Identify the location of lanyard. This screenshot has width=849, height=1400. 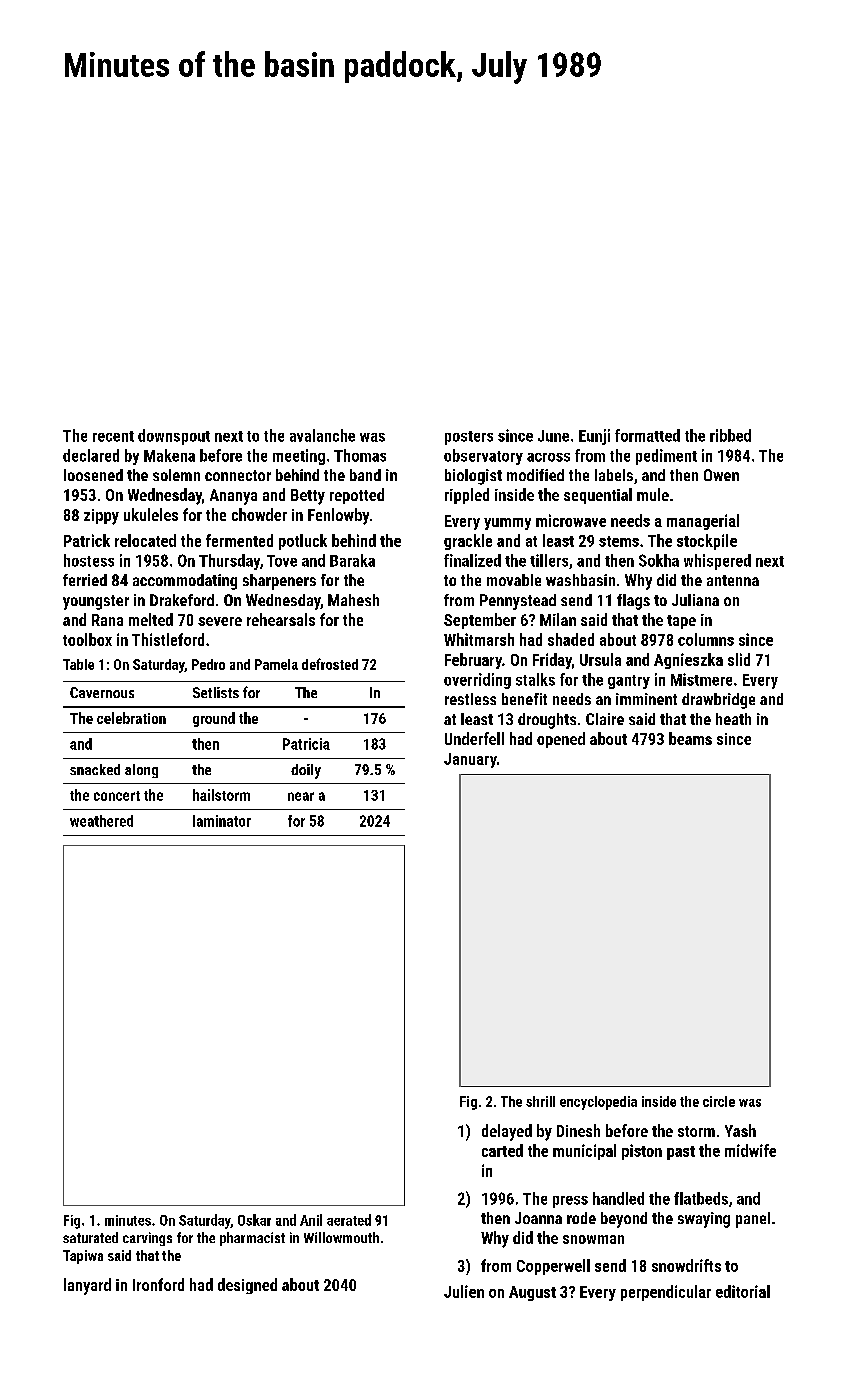
(87, 1286).
